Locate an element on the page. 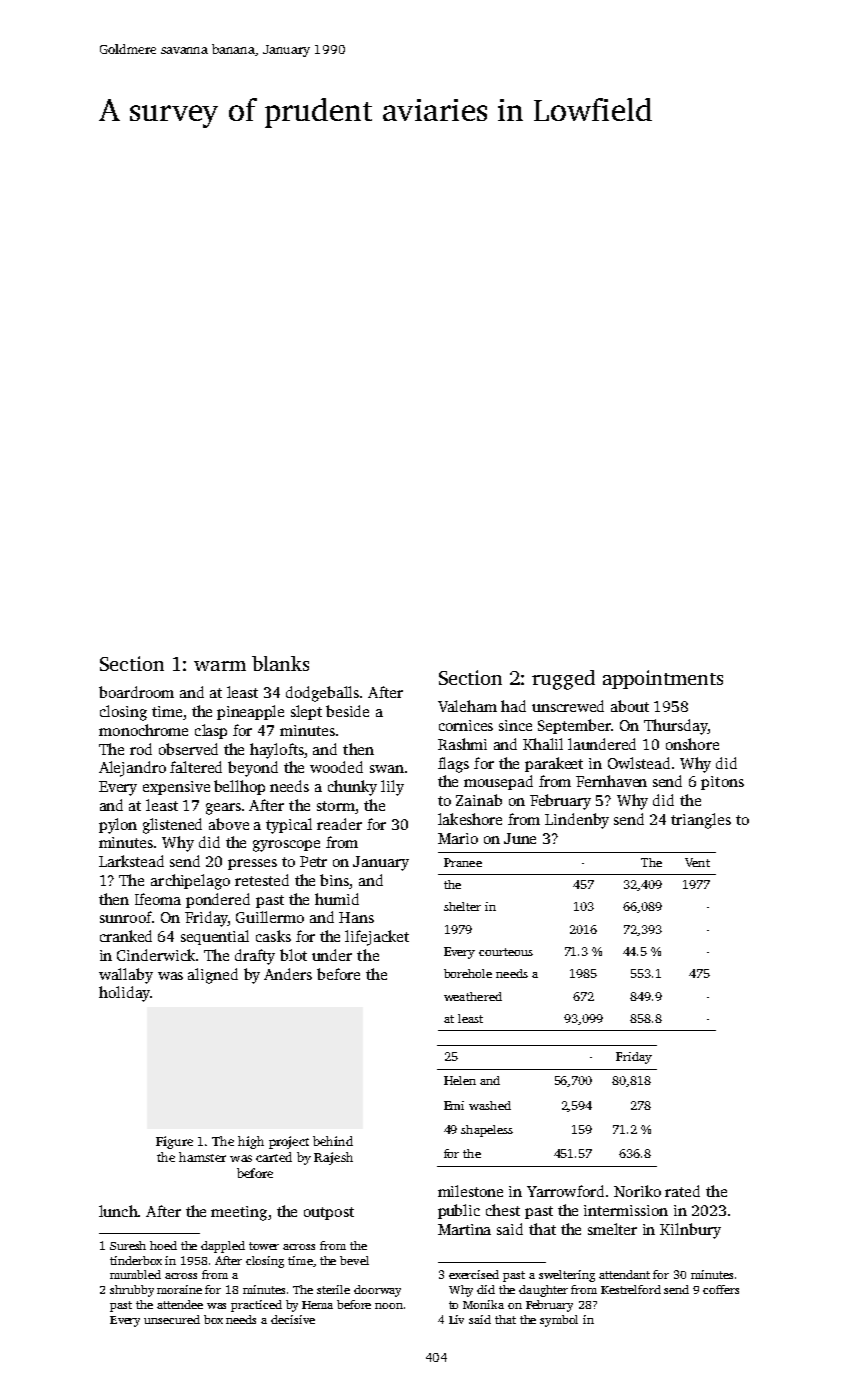 The width and height of the page is (849, 1400). triangles is located at coordinates (701, 821).
